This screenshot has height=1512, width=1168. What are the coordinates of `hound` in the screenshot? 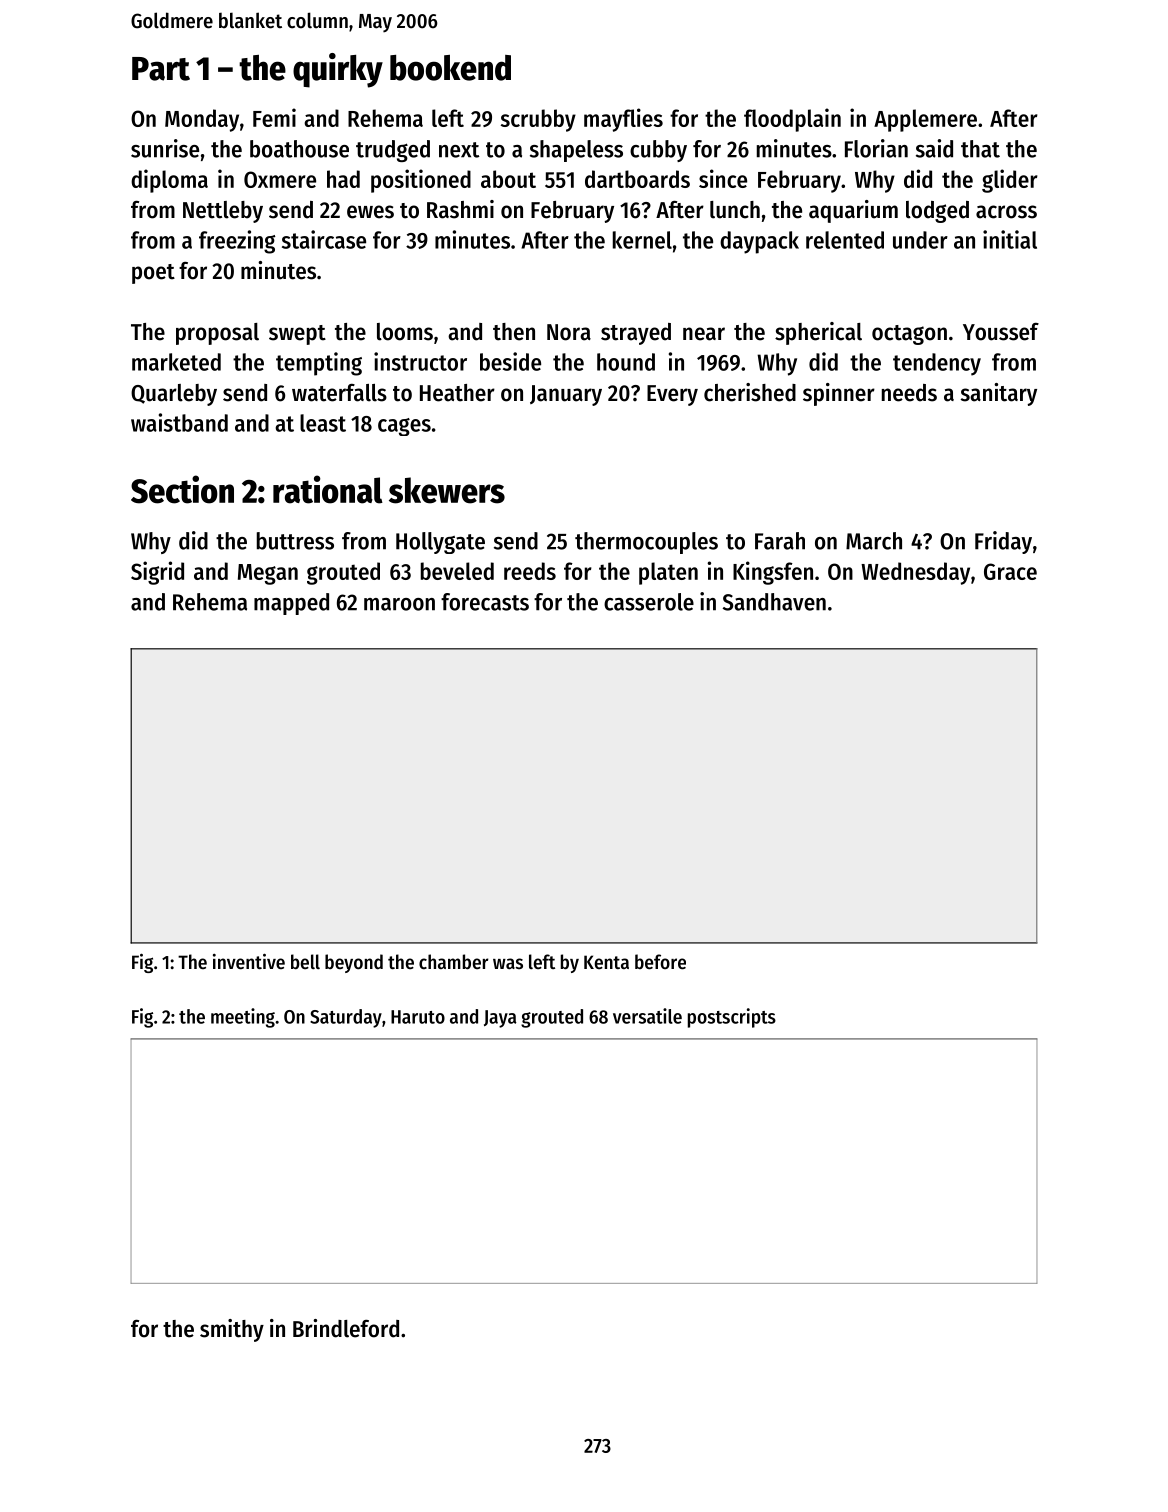 It's located at (626, 362).
